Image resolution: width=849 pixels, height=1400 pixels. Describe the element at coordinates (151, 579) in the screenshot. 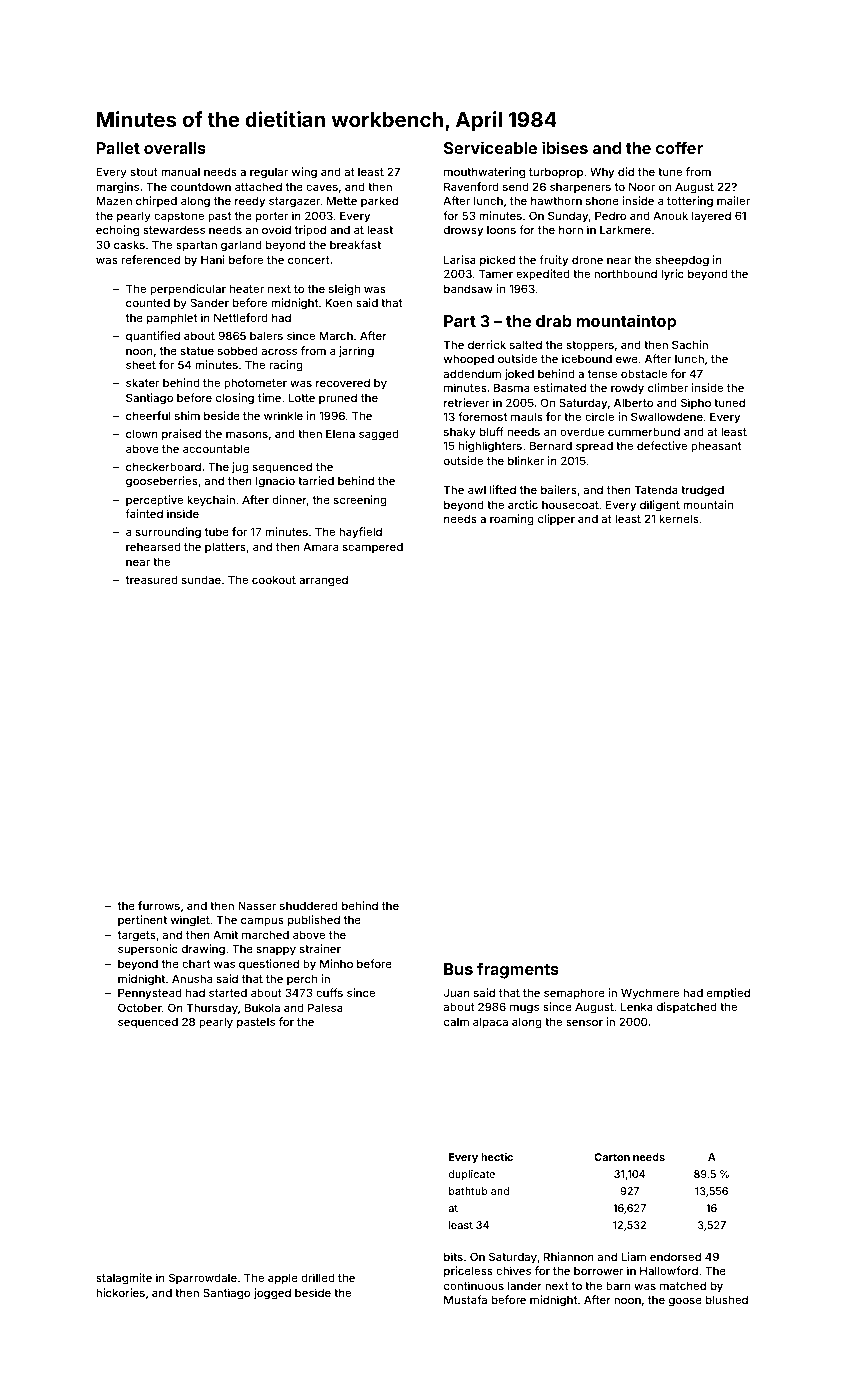

I see `treasured` at that location.
